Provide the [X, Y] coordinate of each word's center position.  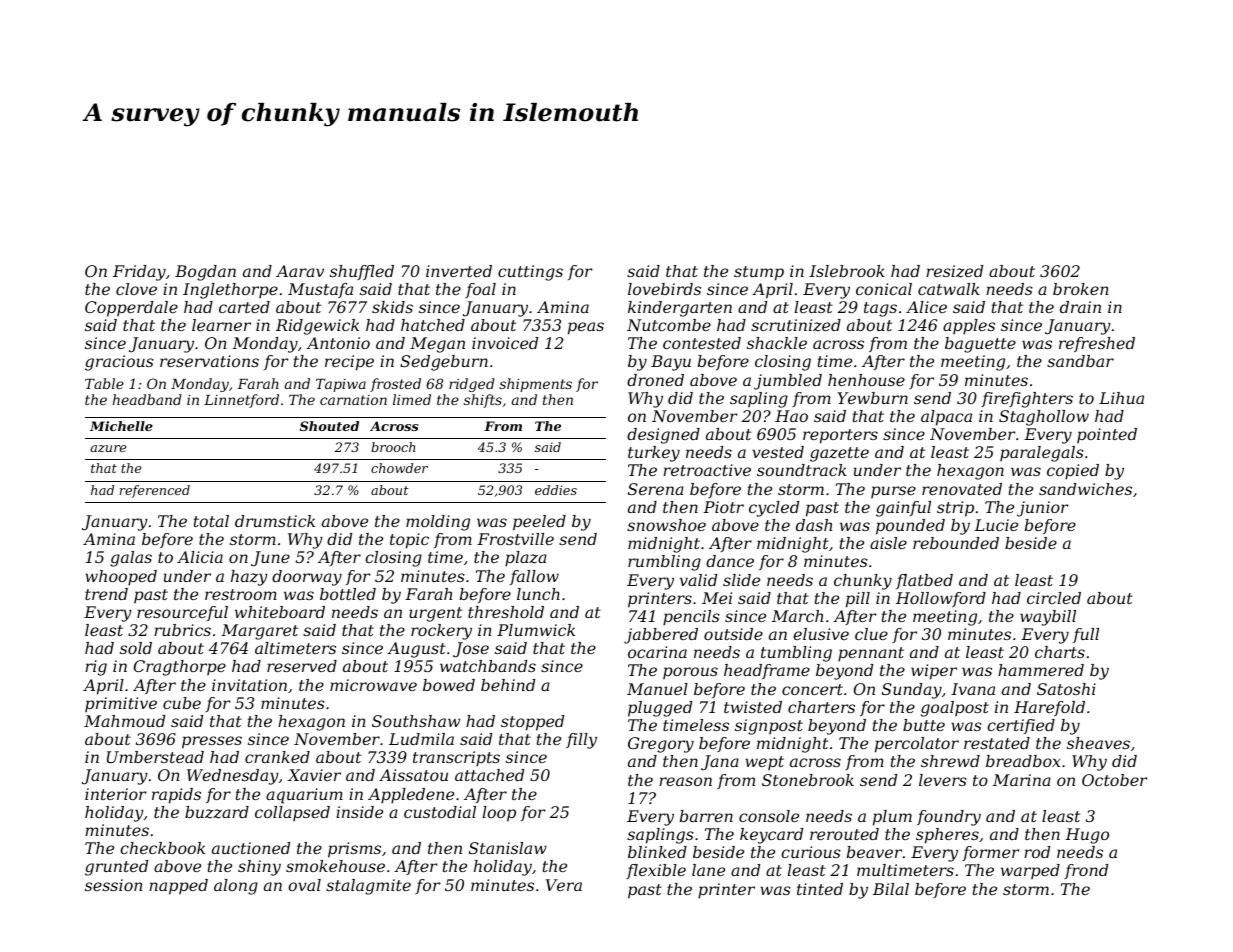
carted [244, 307]
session [114, 885]
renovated [962, 489]
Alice [926, 307]
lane [708, 870]
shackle [777, 343]
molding [438, 523]
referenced [155, 491]
